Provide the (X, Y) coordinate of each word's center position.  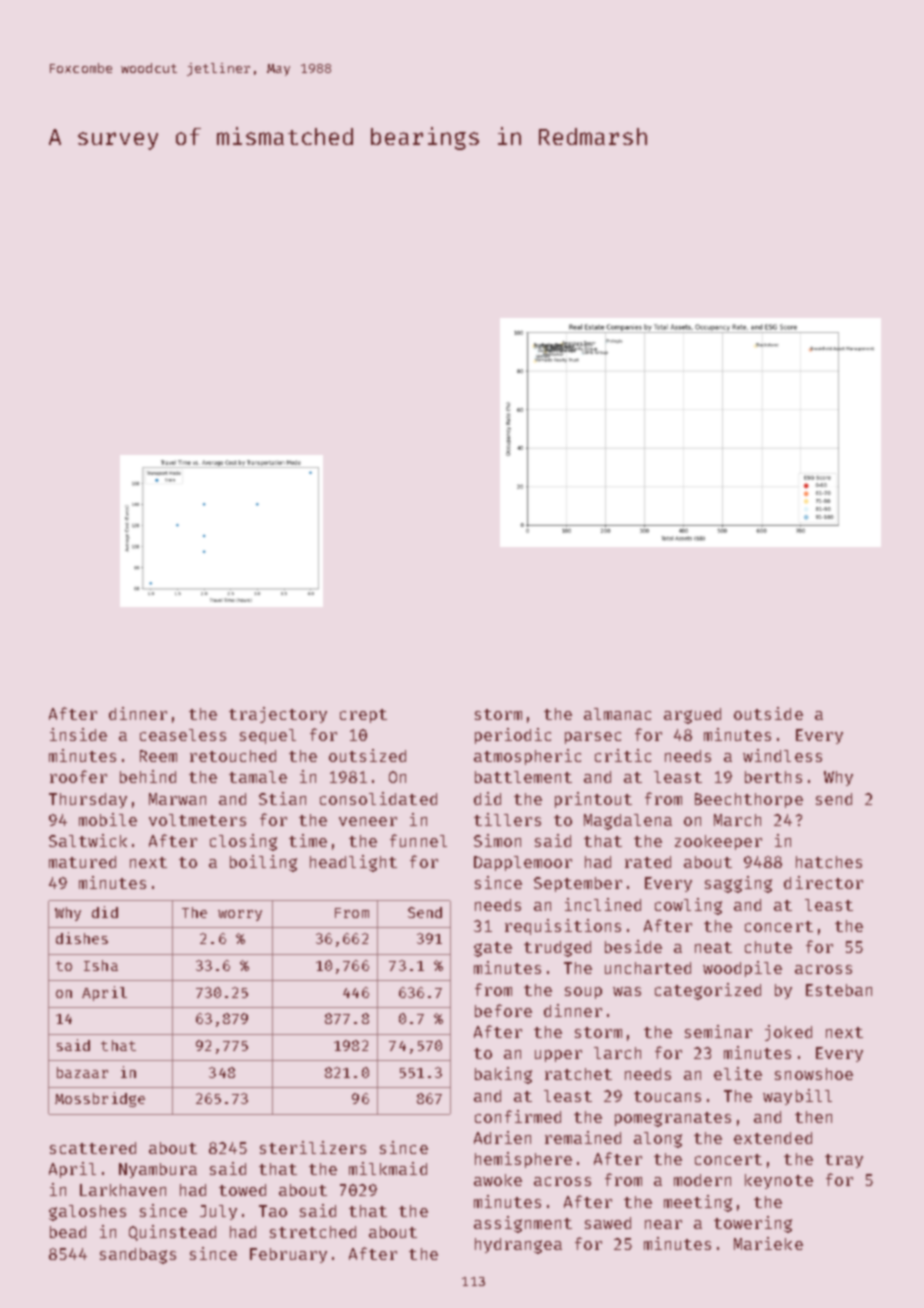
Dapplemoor (523, 863)
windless (782, 755)
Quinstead (172, 1233)
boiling (263, 863)
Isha (101, 965)
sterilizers (313, 1147)
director (823, 882)
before (503, 1010)
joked (788, 1033)
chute (768, 947)
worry (240, 915)
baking (503, 1075)
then (813, 1117)
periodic (513, 736)
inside (78, 734)
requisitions (563, 927)
